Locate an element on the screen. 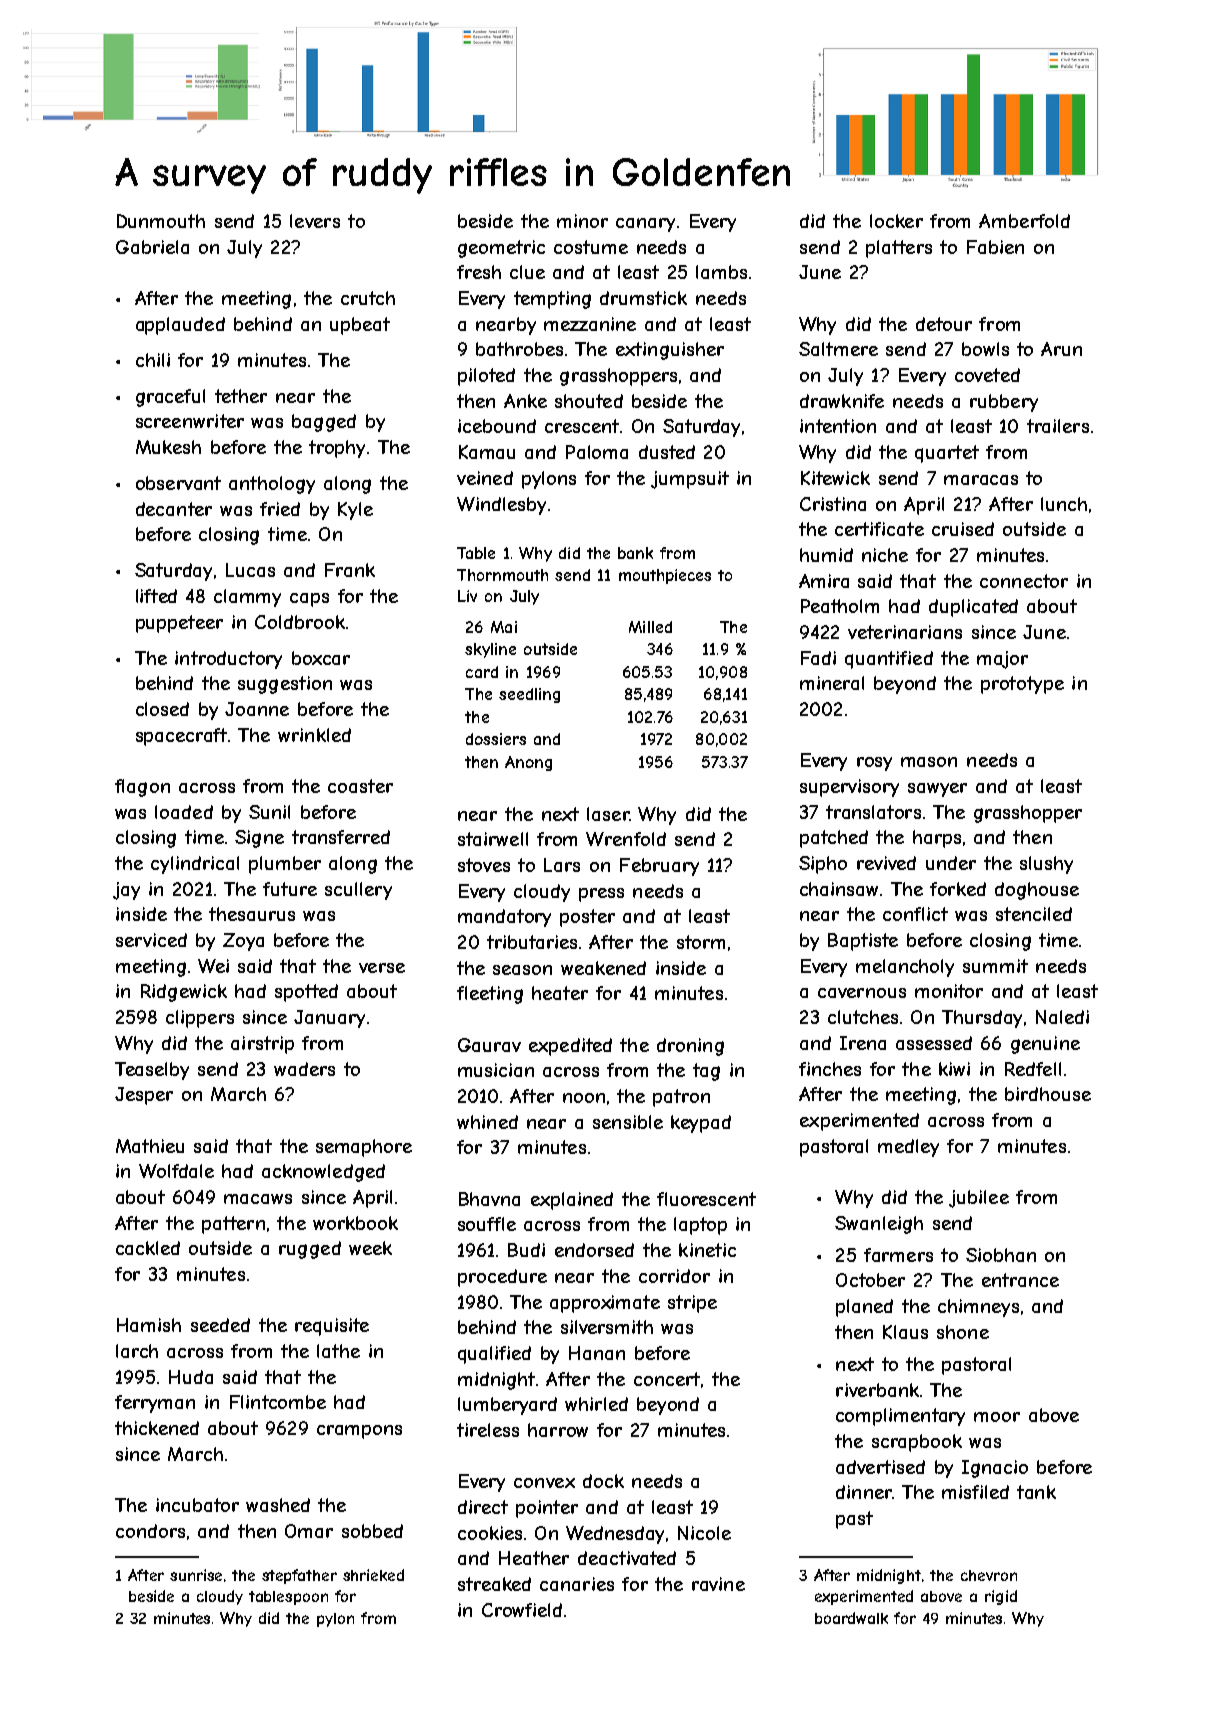  shone is located at coordinates (963, 1332).
